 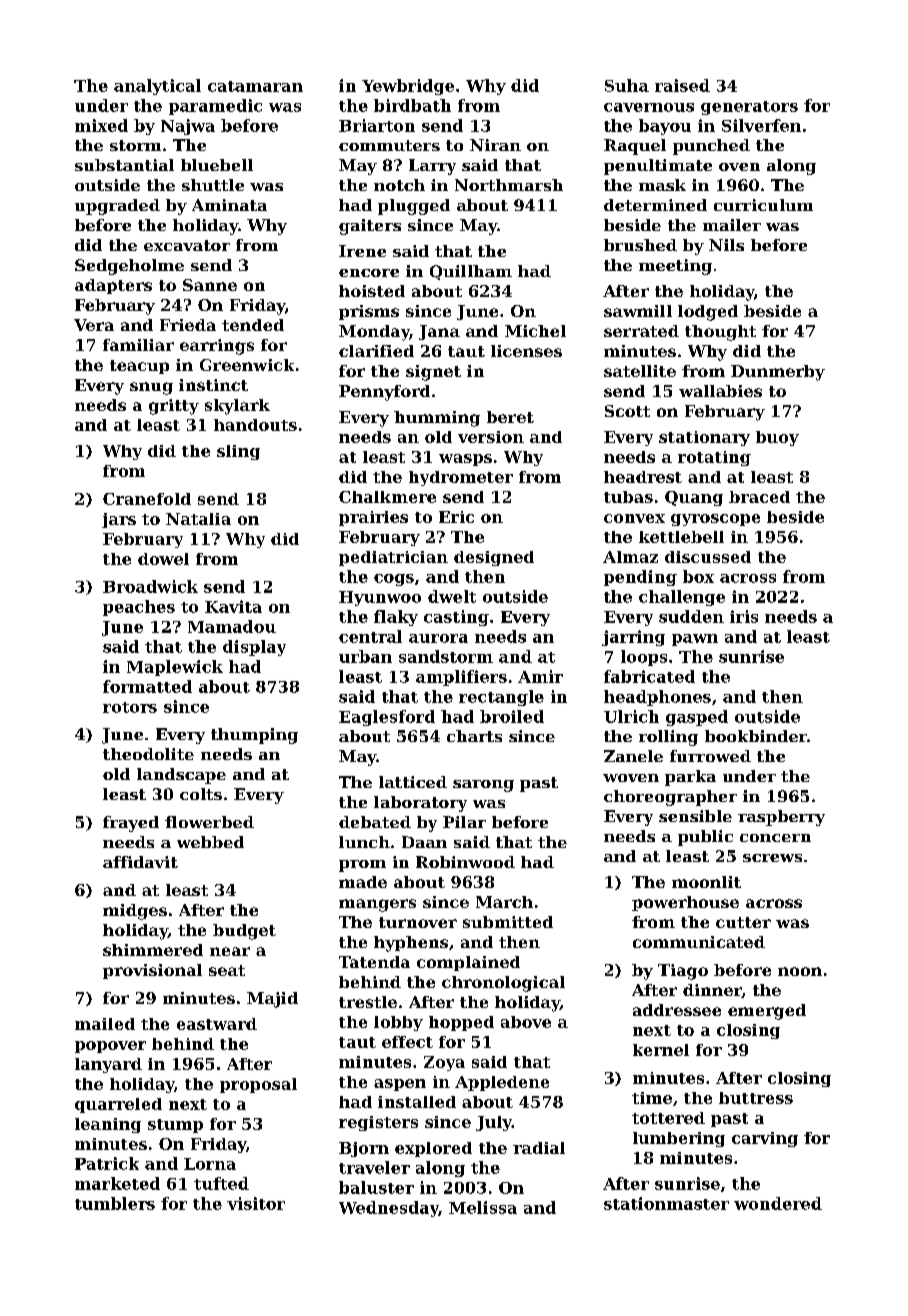 I want to click on Dunmerby, so click(x=778, y=373).
